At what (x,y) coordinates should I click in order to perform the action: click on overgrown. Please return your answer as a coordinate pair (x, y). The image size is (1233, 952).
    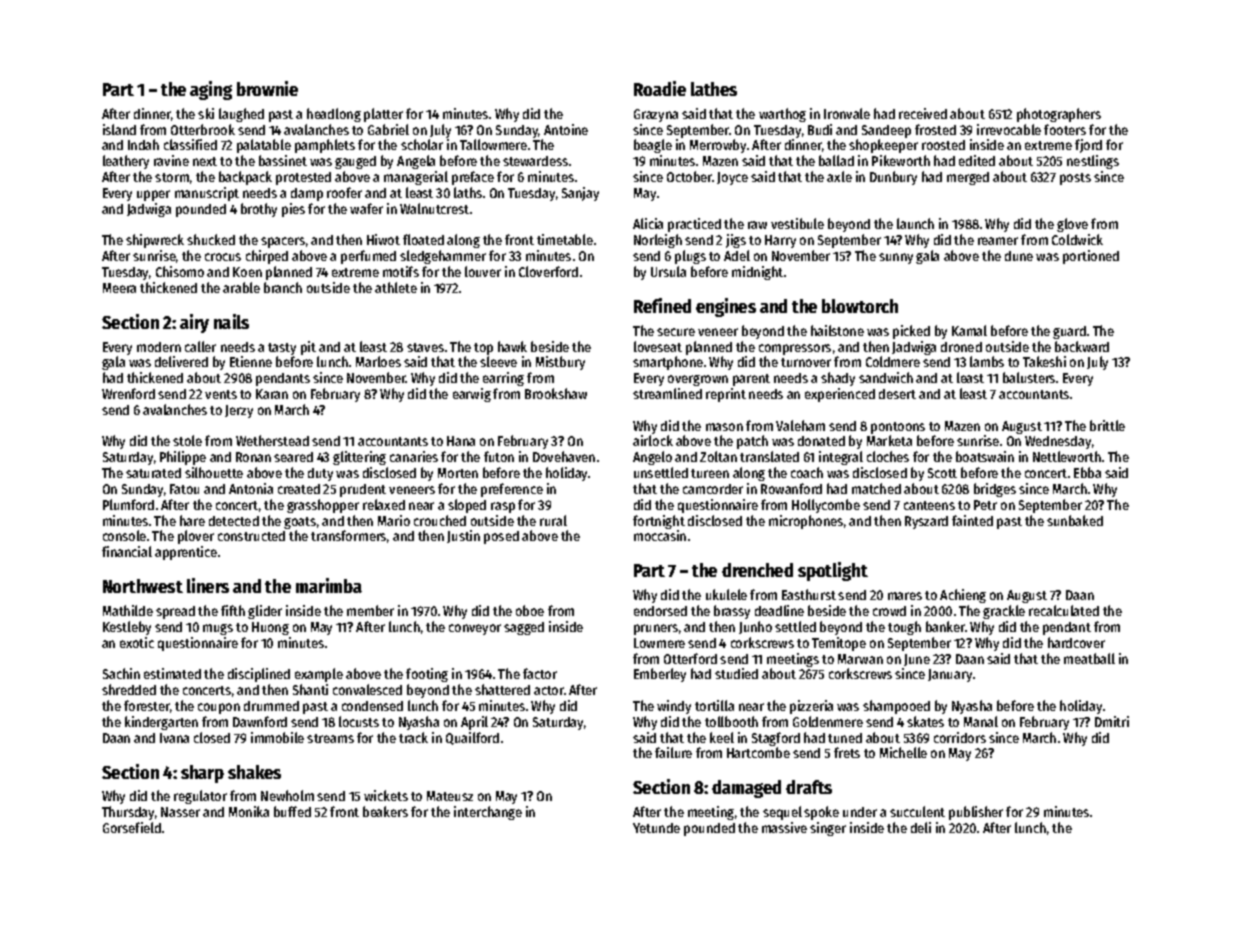
    Looking at the image, I should click on (698, 380).
